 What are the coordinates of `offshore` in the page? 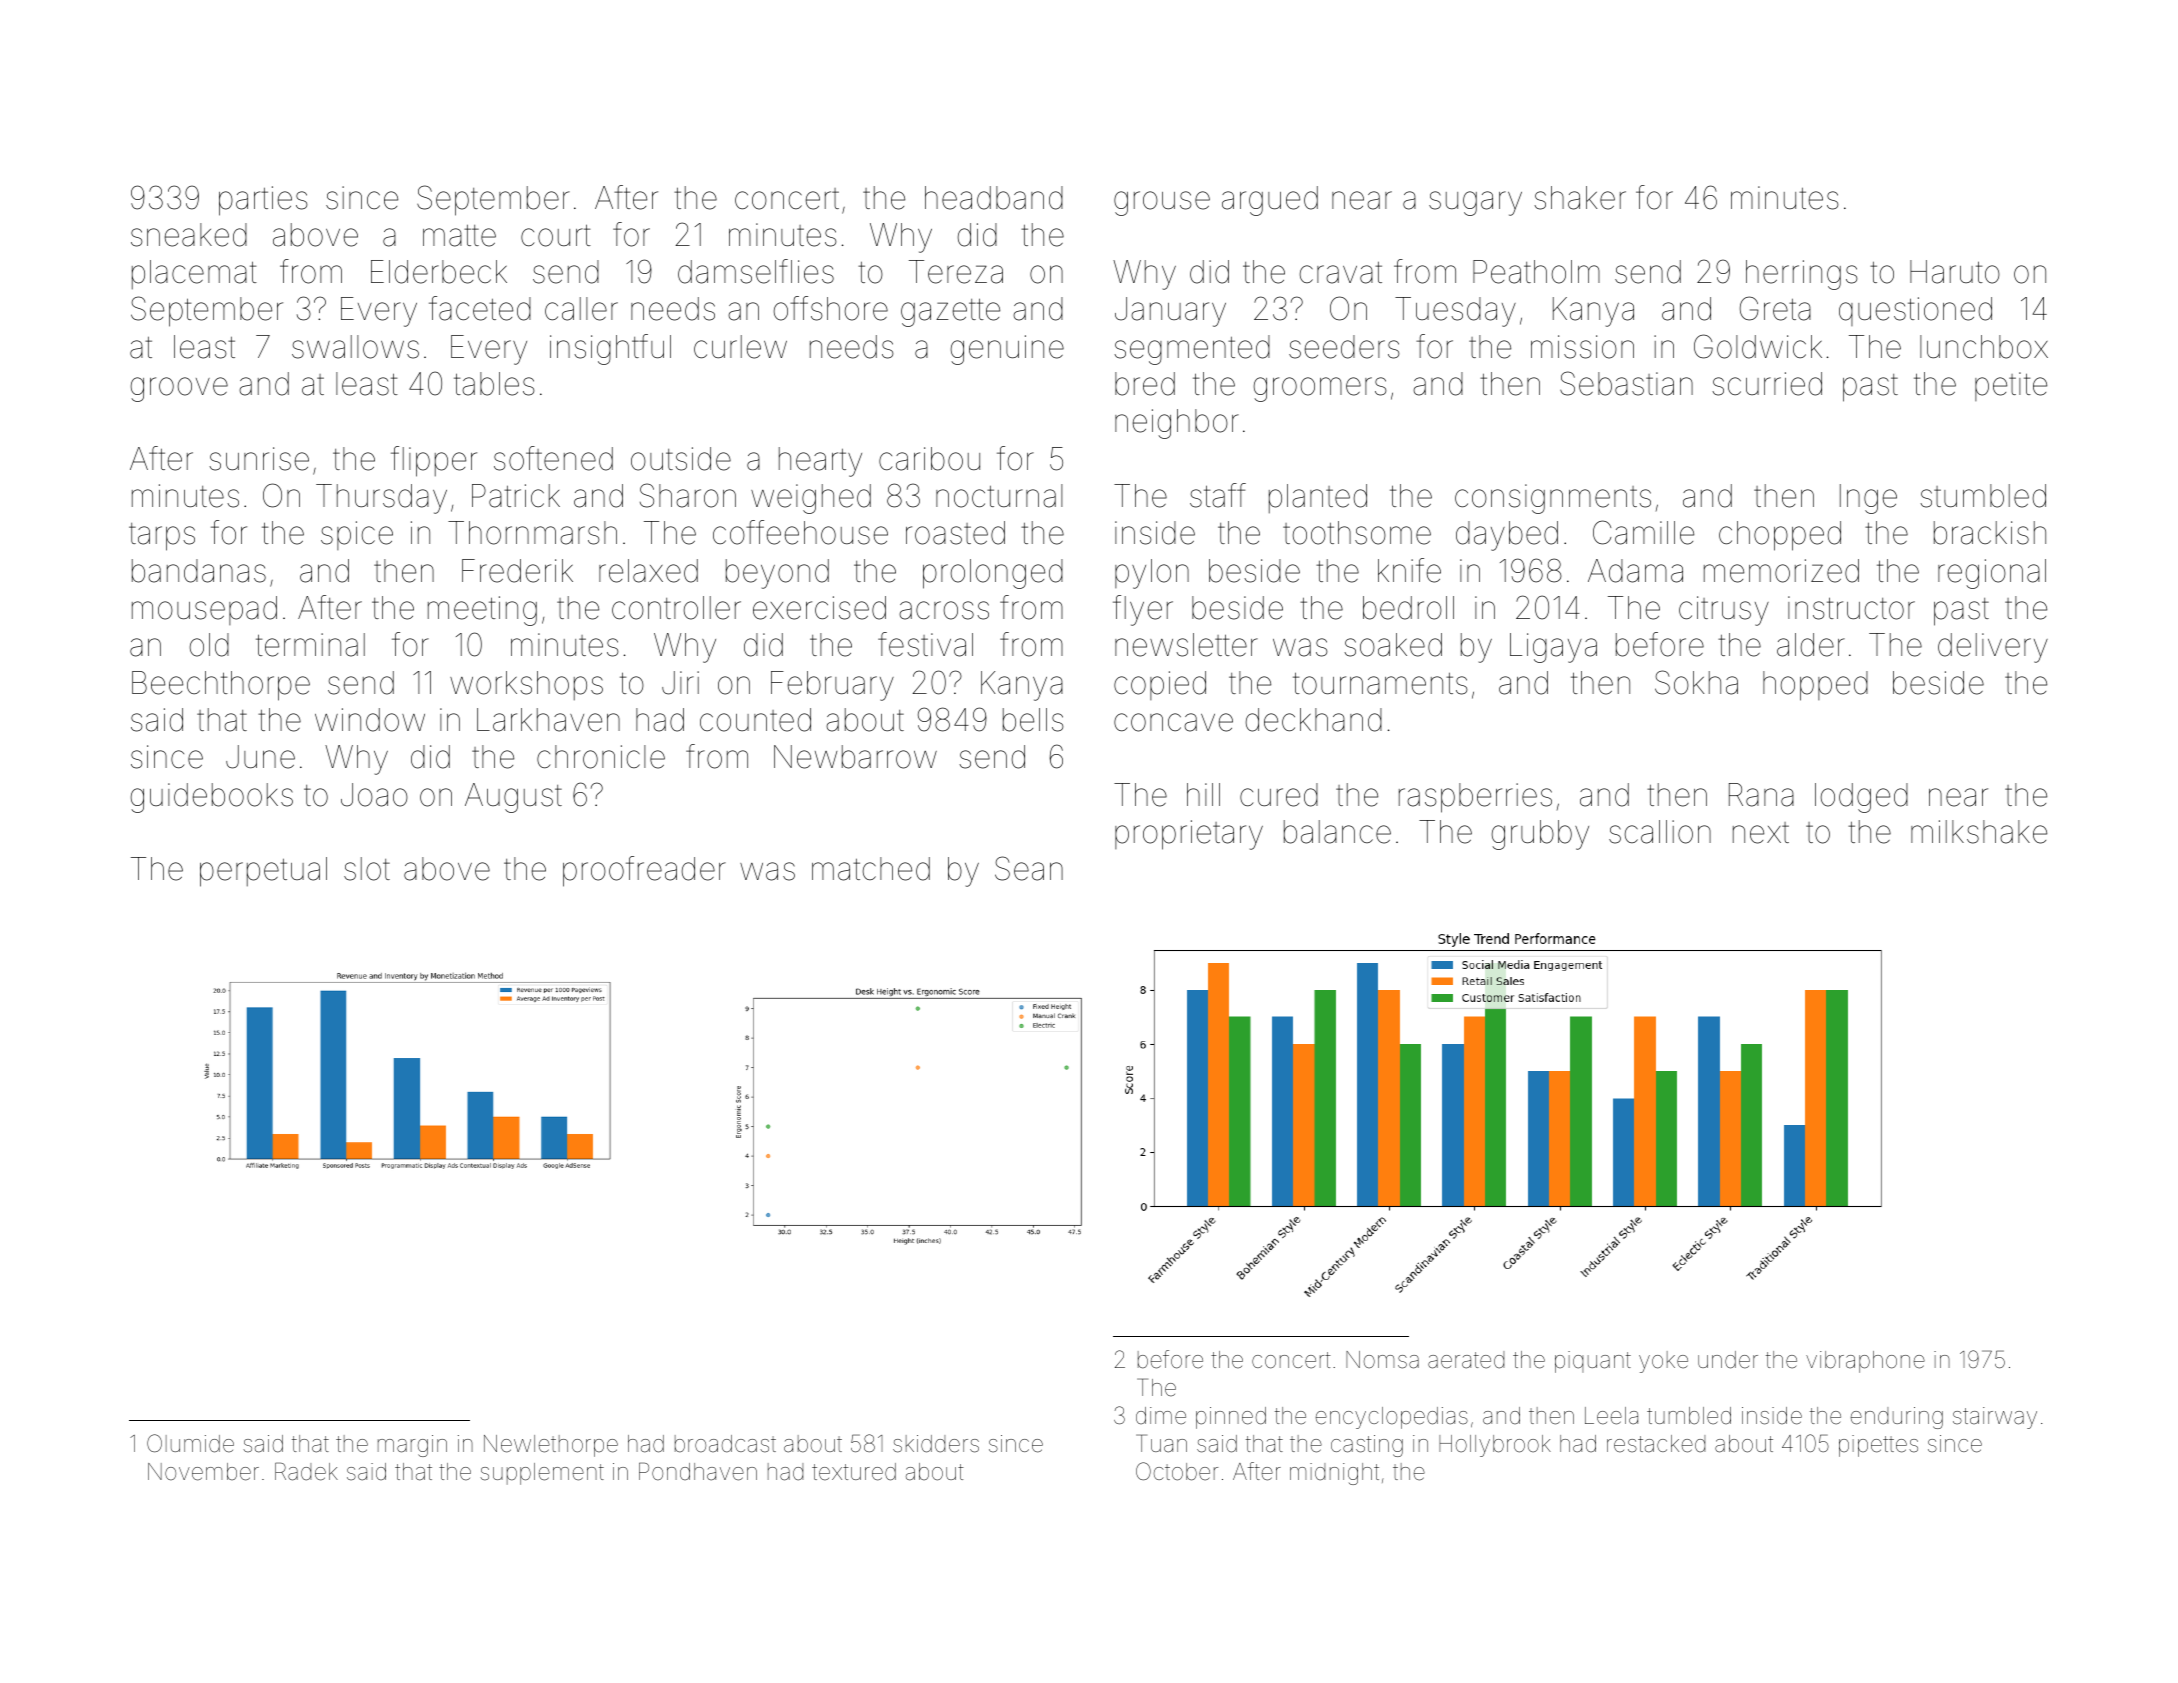 It's located at (831, 308).
